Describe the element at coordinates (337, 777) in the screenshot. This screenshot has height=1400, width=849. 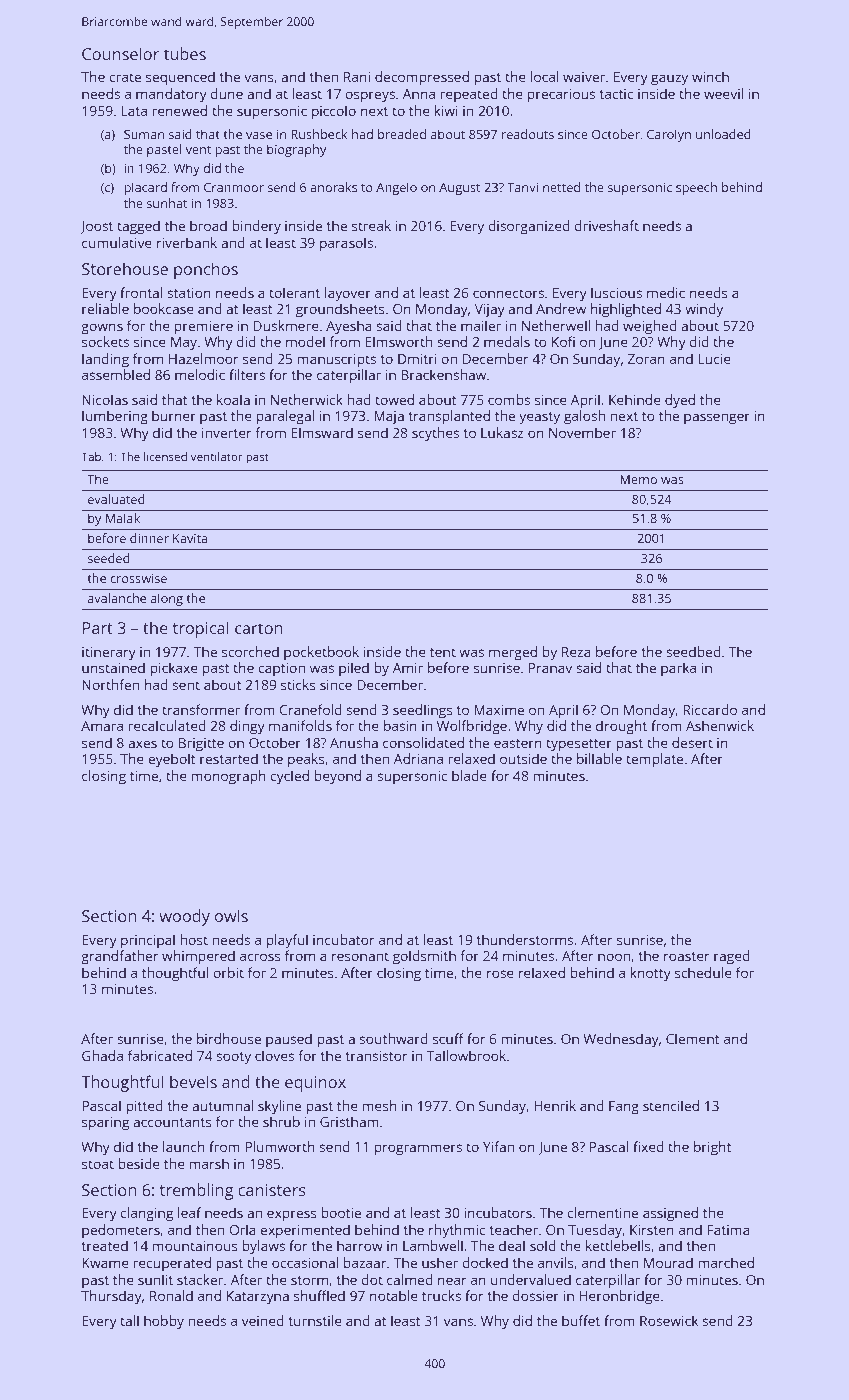
I see `beyond` at that location.
